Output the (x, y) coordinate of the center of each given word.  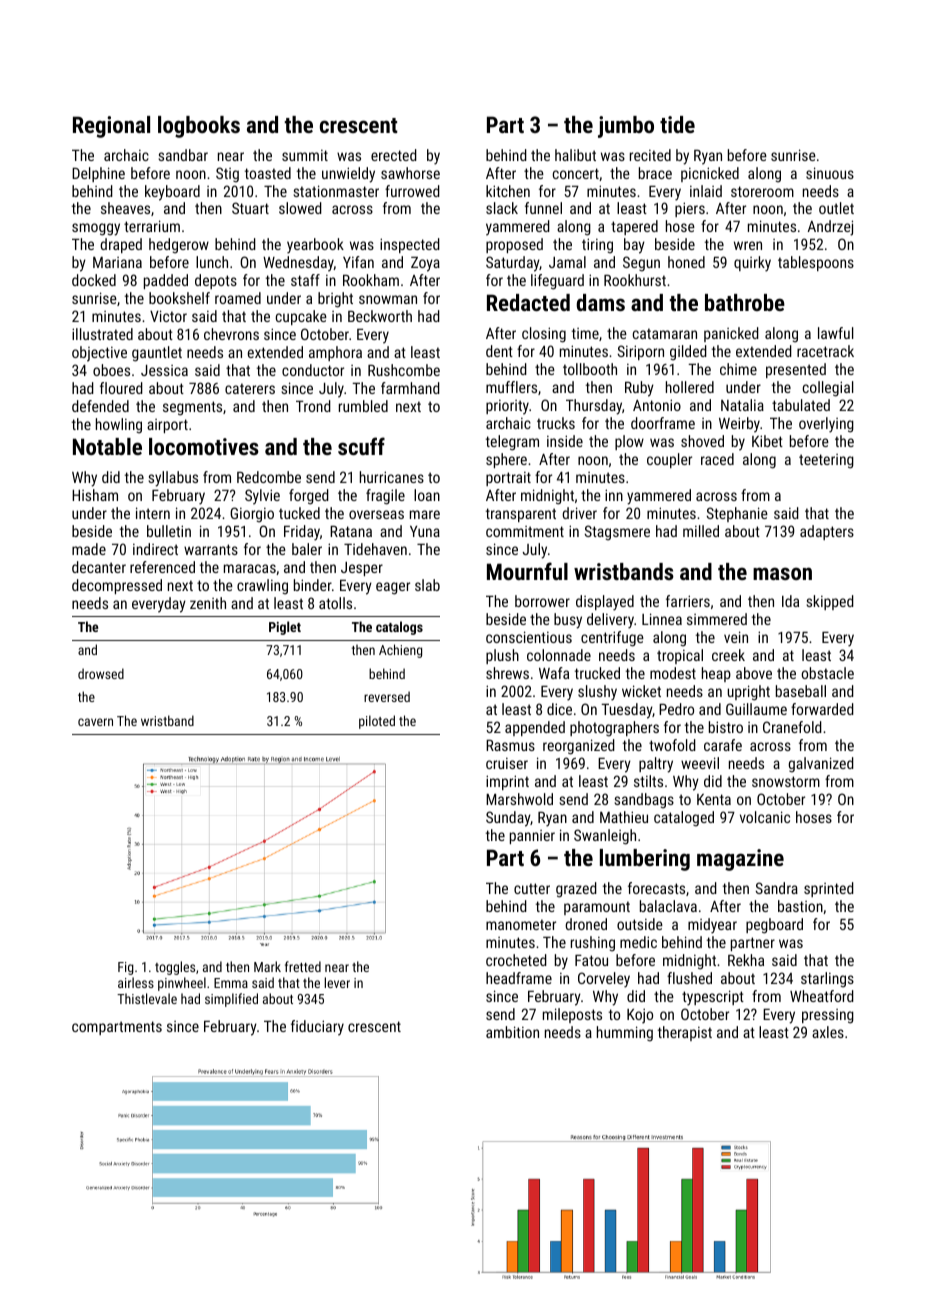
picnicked (710, 174)
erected (394, 155)
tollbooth (590, 369)
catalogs (399, 628)
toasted (268, 173)
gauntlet (157, 354)
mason (782, 573)
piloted (377, 722)
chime (738, 369)
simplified (231, 1000)
